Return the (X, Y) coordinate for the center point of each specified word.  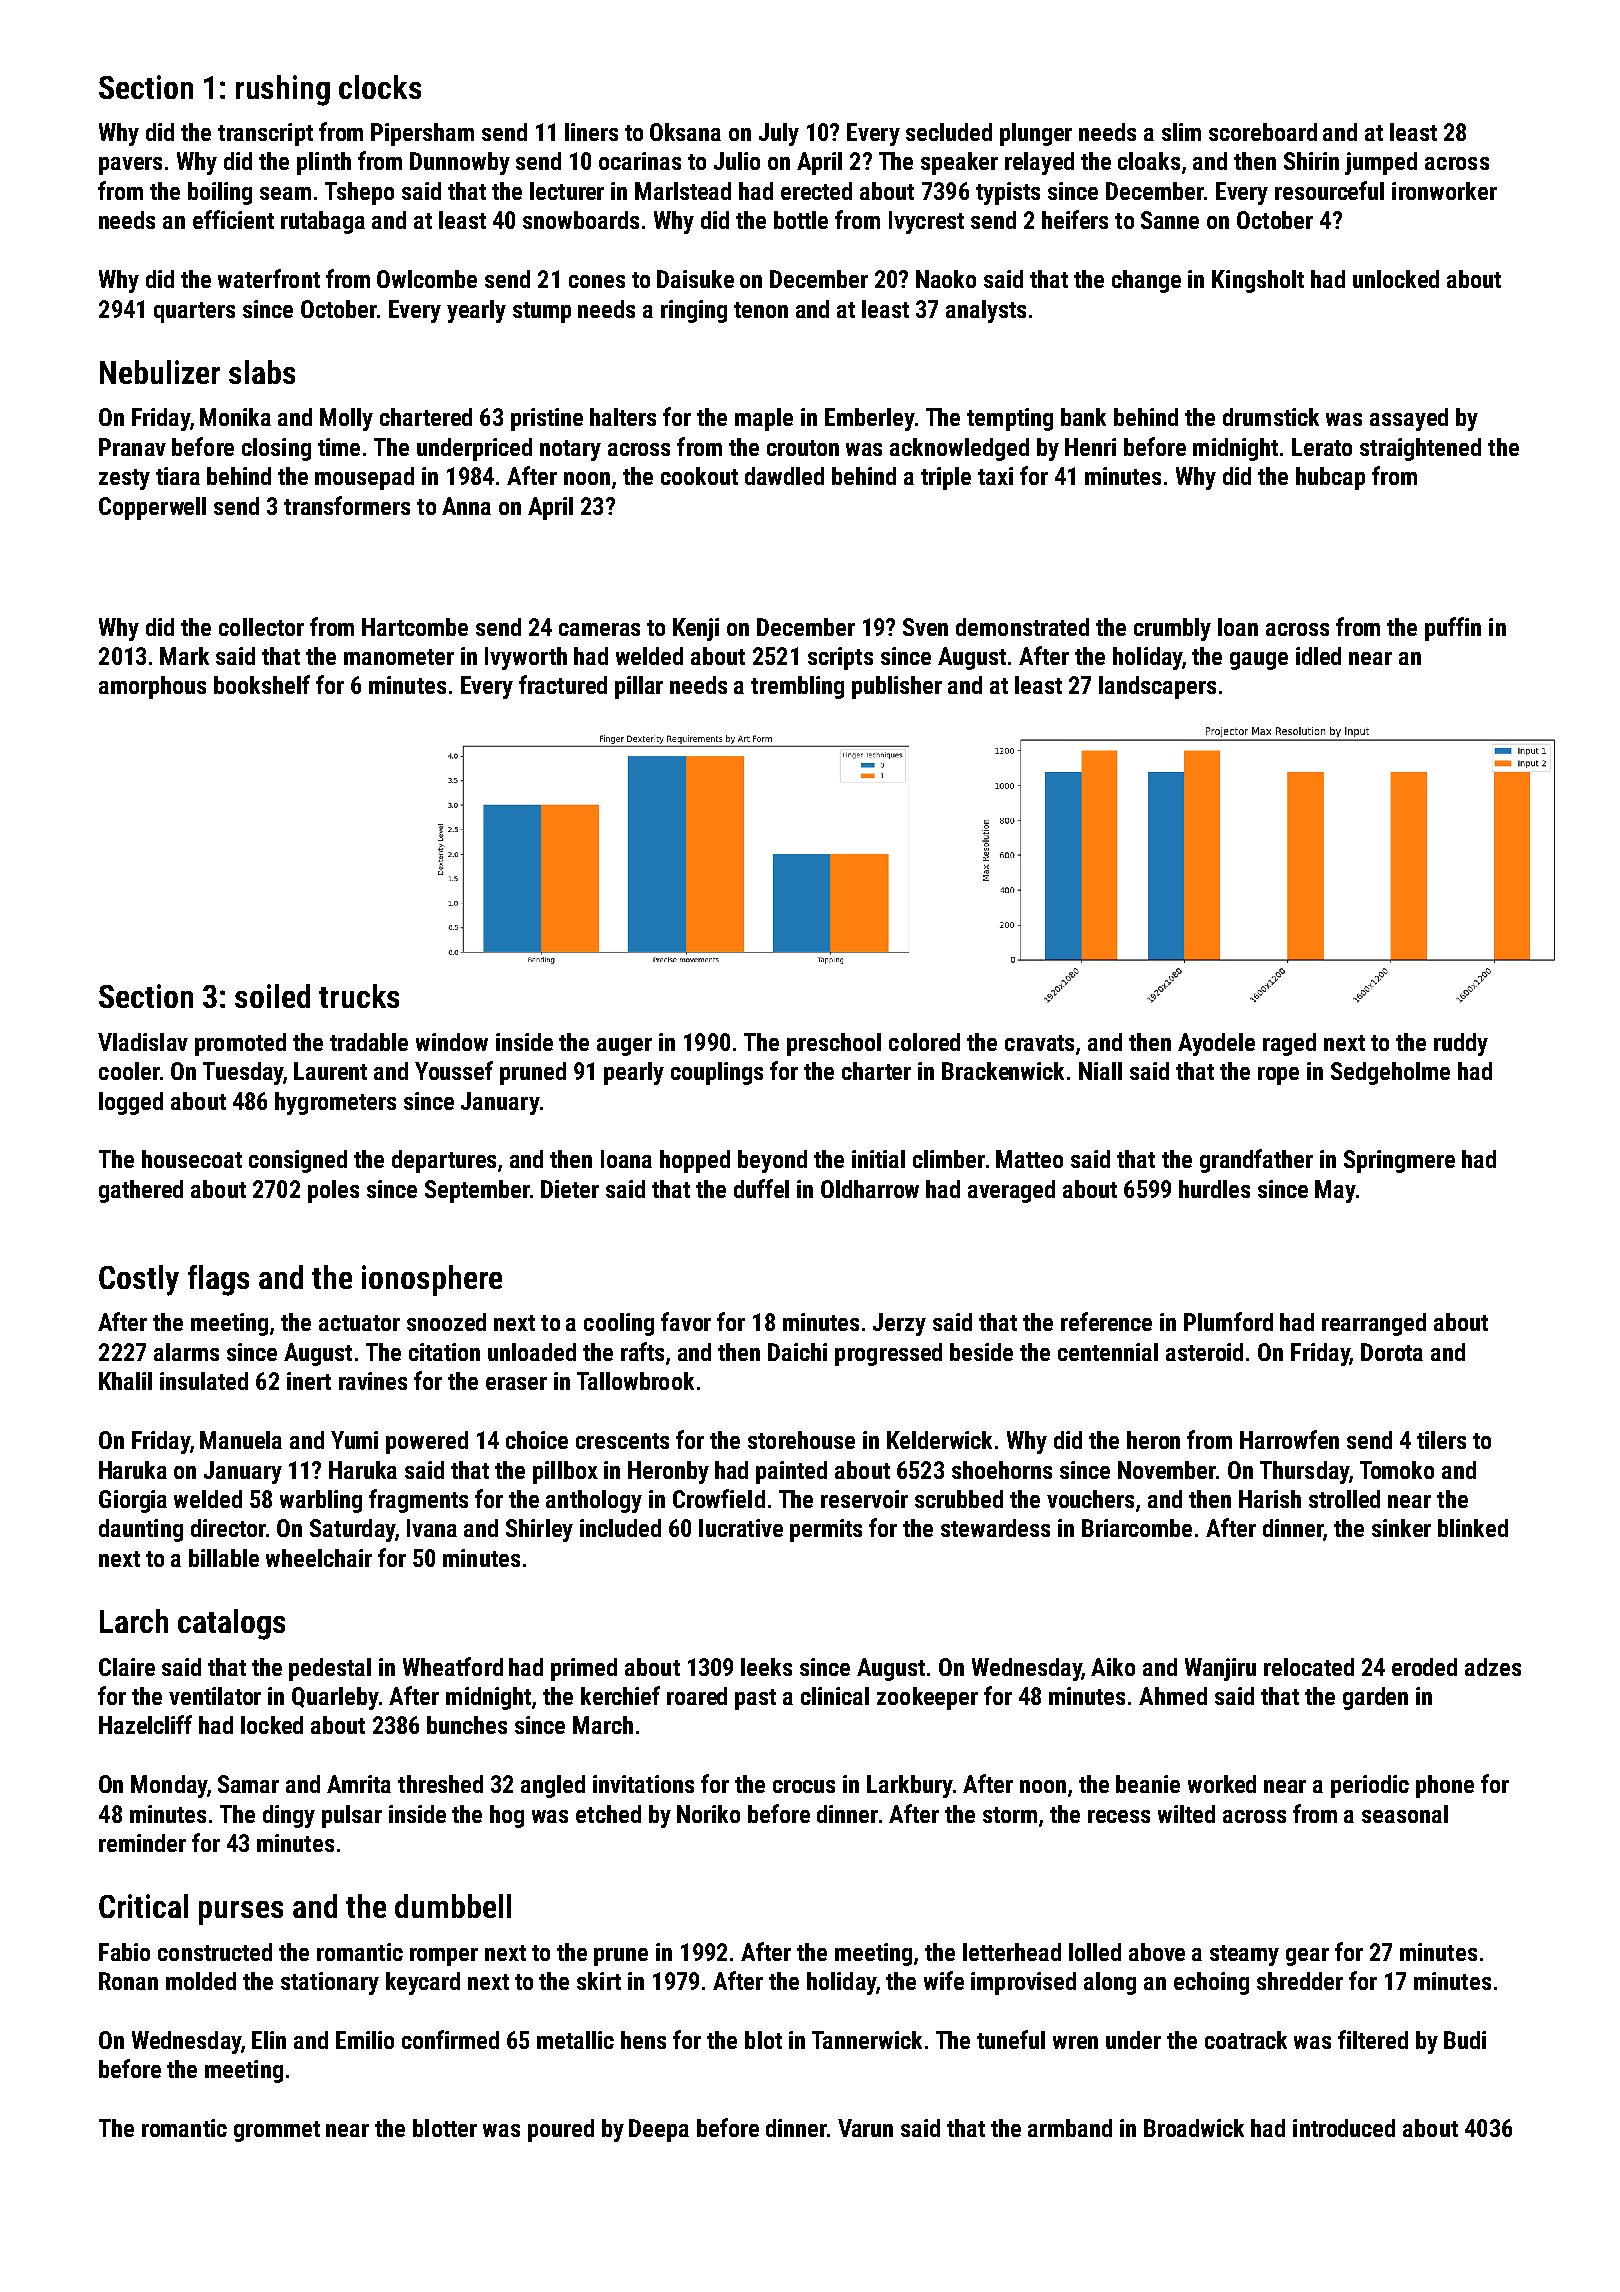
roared (697, 1696)
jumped (1381, 163)
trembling (797, 687)
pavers (130, 166)
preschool (834, 1044)
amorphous (152, 687)
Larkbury (910, 1786)
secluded (949, 132)
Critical (143, 1906)
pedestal (330, 1669)
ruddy (1461, 1044)
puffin (1453, 629)
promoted (240, 1044)
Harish (1270, 1499)
